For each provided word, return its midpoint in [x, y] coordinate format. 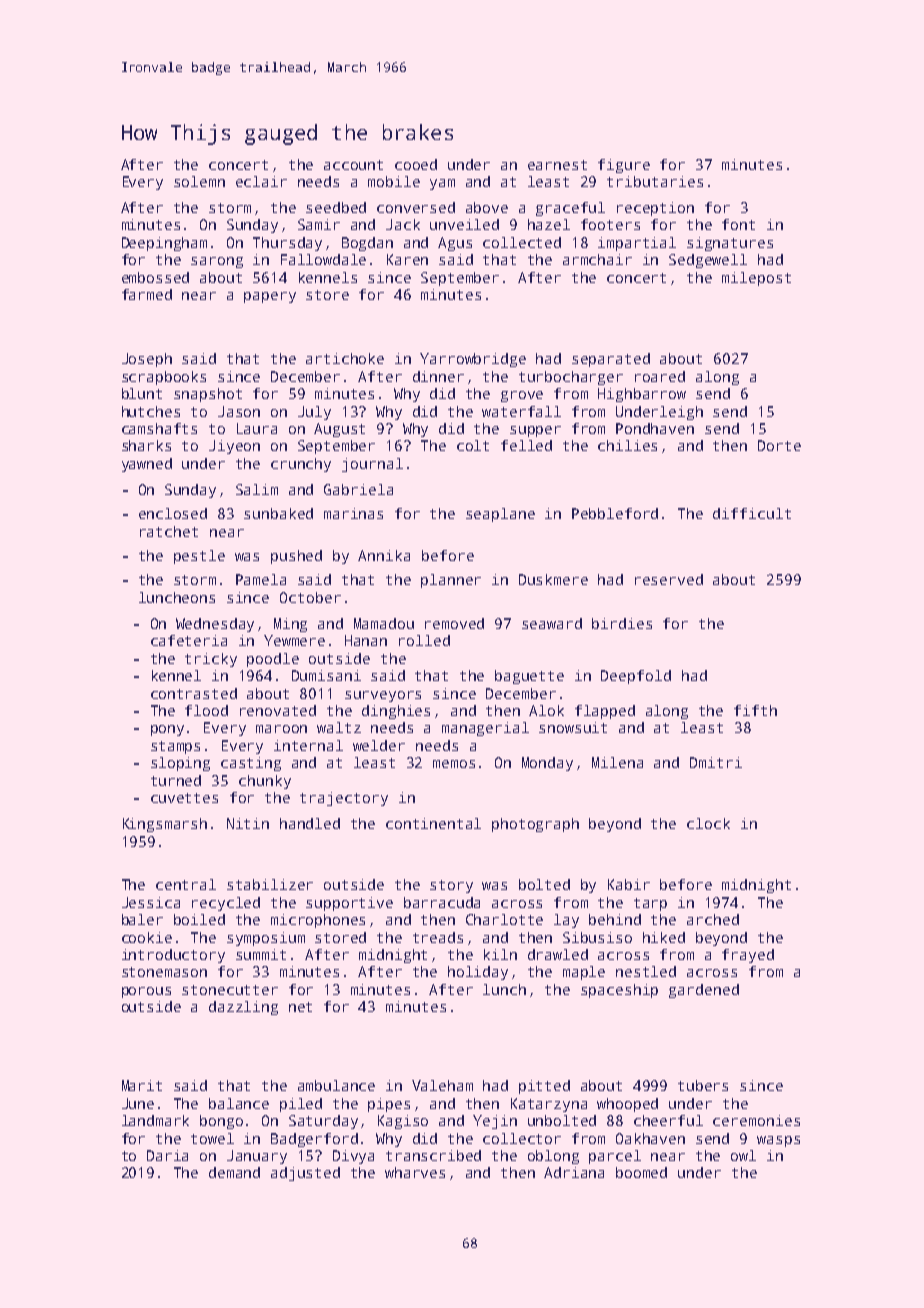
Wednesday [215, 625]
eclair [261, 181]
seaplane [500, 515]
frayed [748, 956]
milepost [756, 279]
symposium [266, 939]
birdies [622, 623]
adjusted [305, 1174]
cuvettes [184, 798]
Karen [407, 259]
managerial [485, 729]
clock [708, 823]
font [738, 224]
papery [270, 297]
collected [522, 242]
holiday [478, 973]
